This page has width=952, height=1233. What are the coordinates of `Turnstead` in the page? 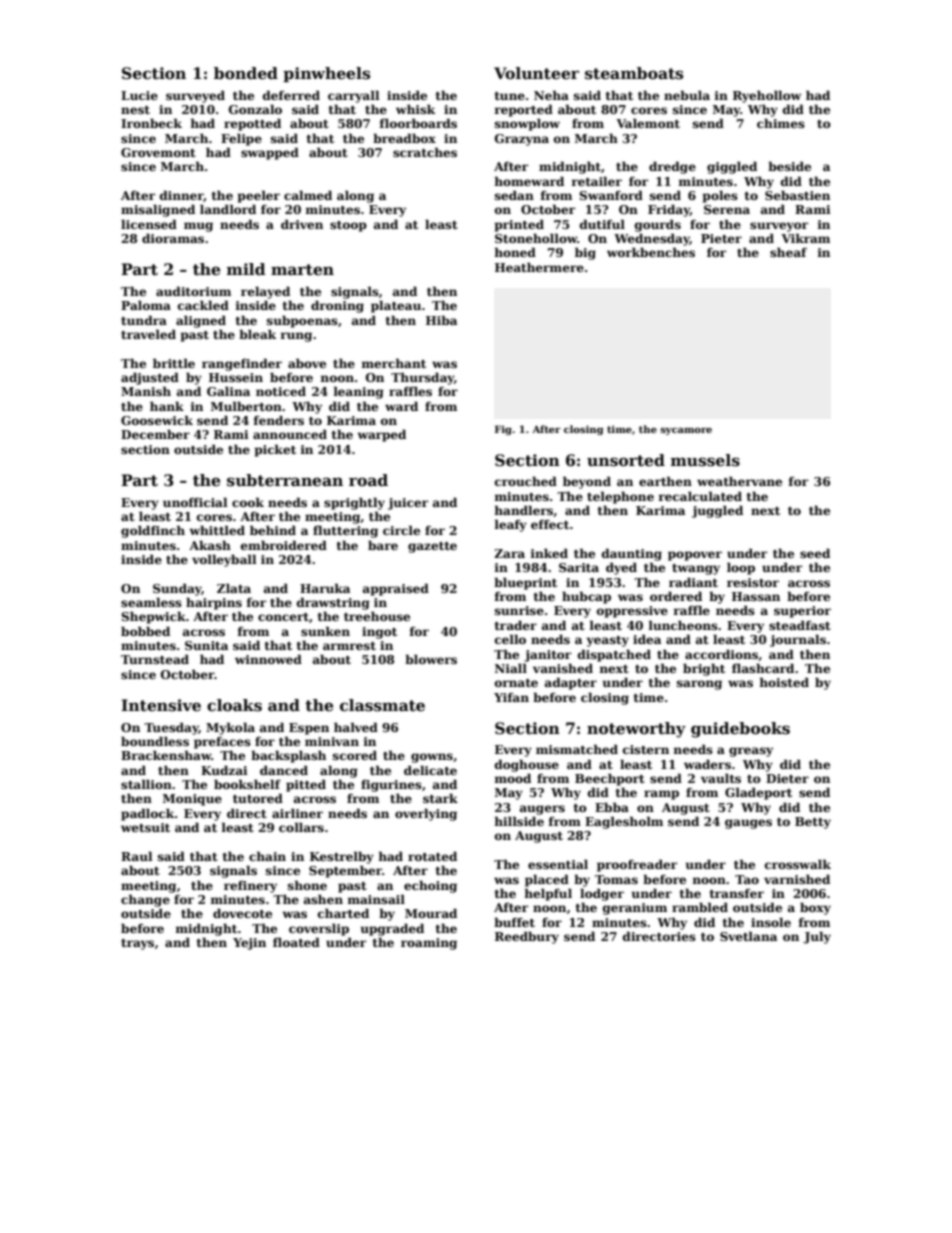 It's located at (155, 659).
